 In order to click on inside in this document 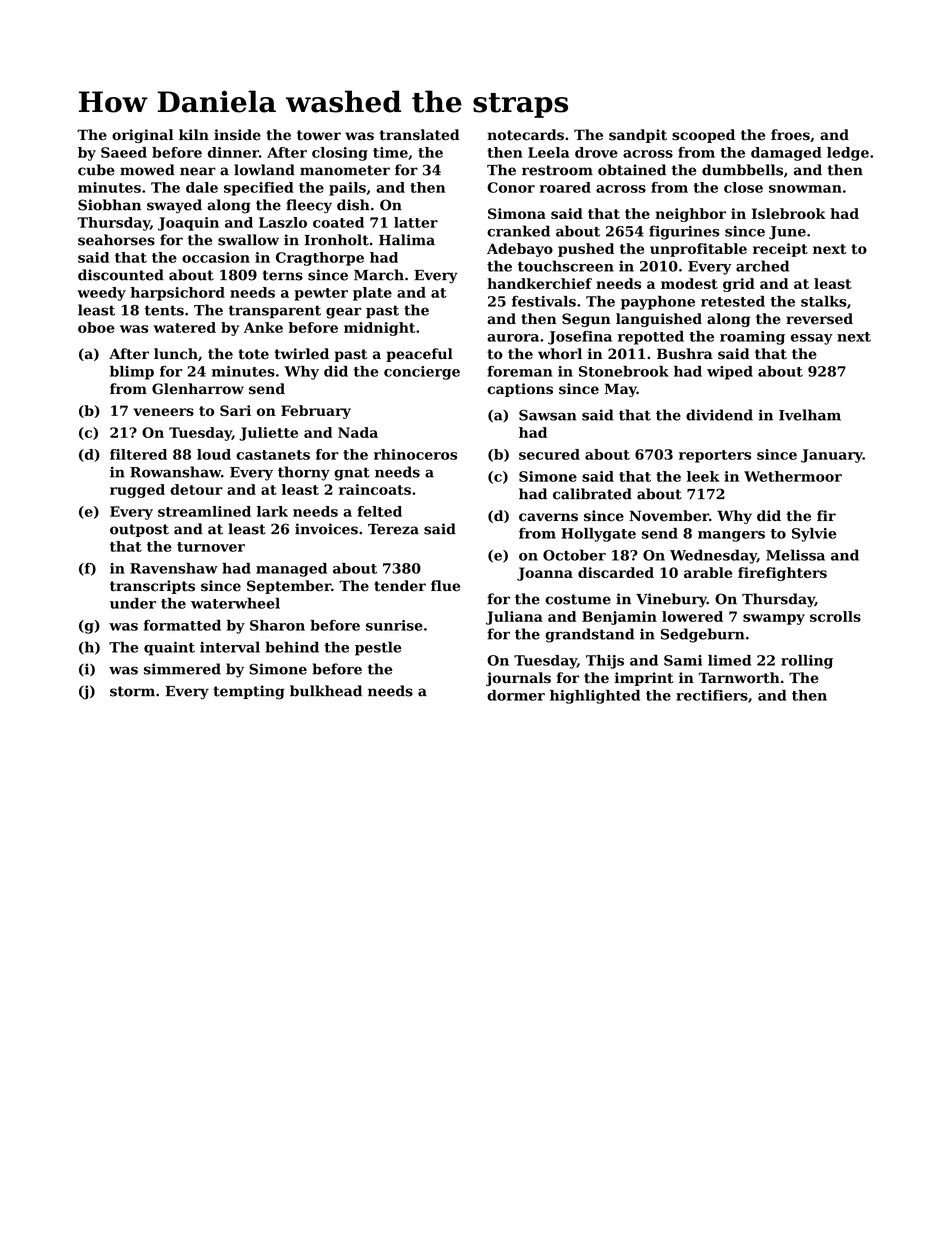, I will do `click(237, 135)`.
